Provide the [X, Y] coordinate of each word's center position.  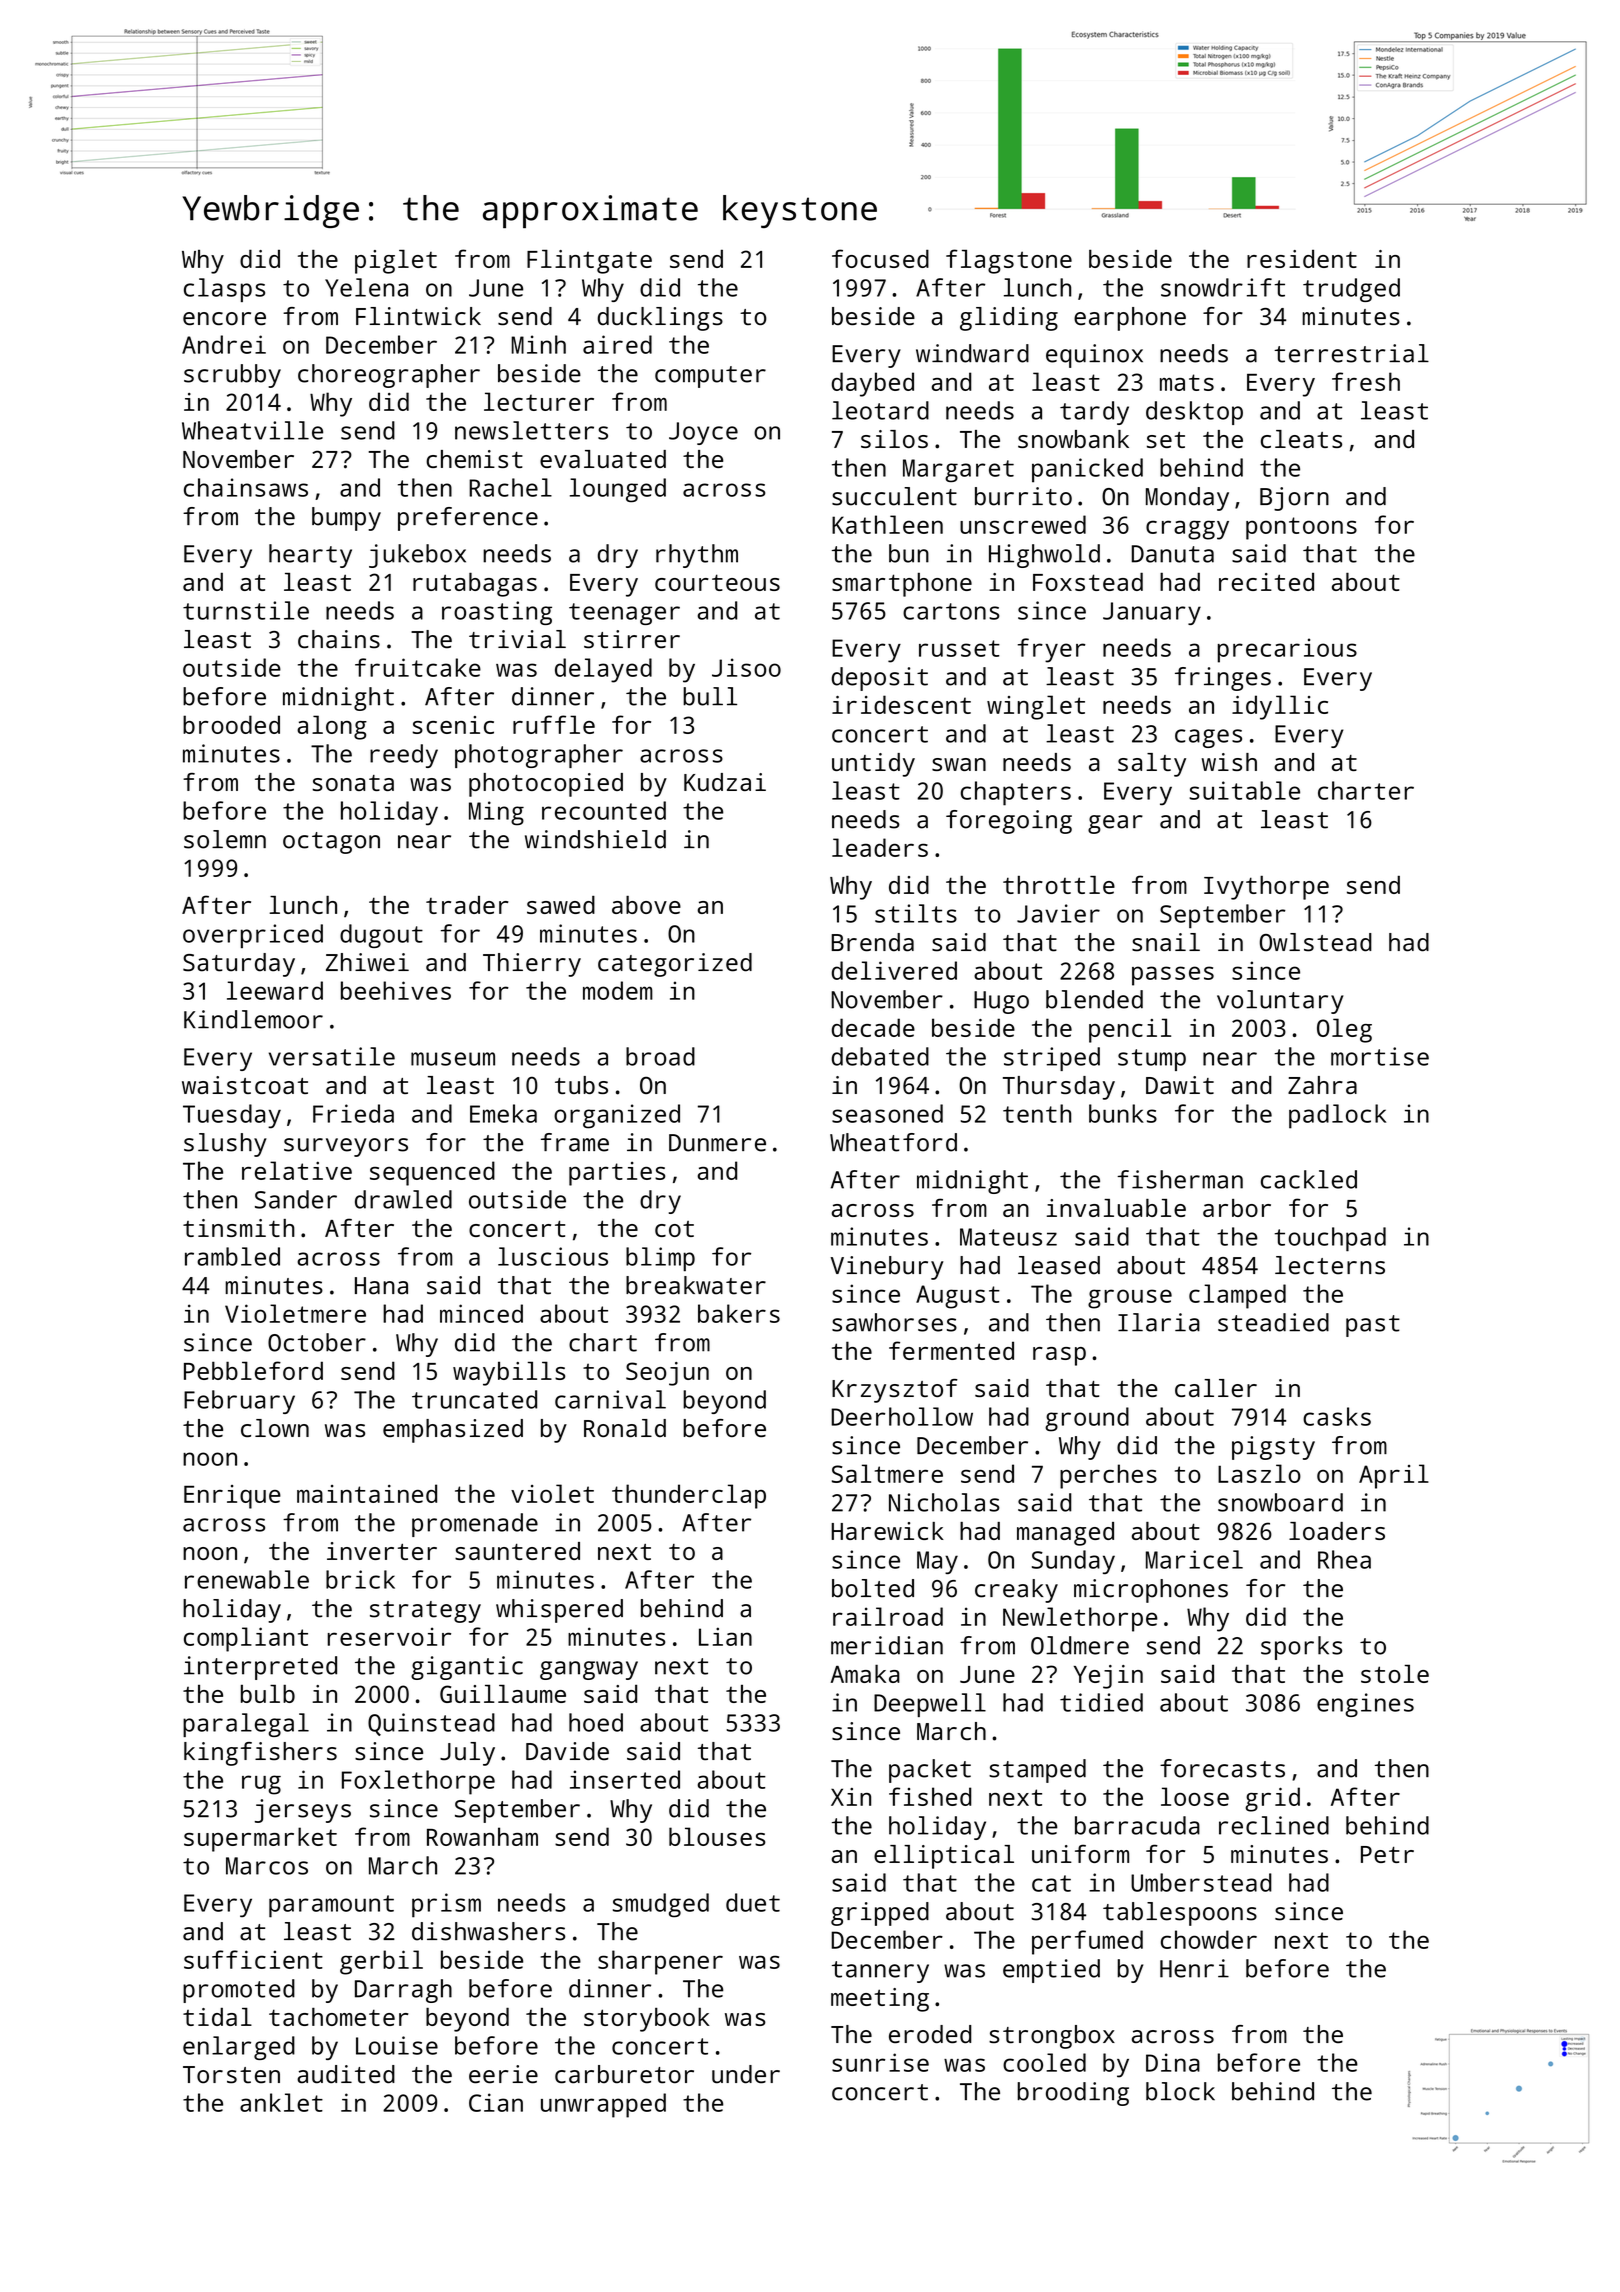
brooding [1073, 2094]
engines [1365, 1705]
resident [1302, 259]
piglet [396, 261]
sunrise [880, 2062]
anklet [281, 2102]
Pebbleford [253, 1370]
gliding [1009, 319]
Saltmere [887, 1473]
